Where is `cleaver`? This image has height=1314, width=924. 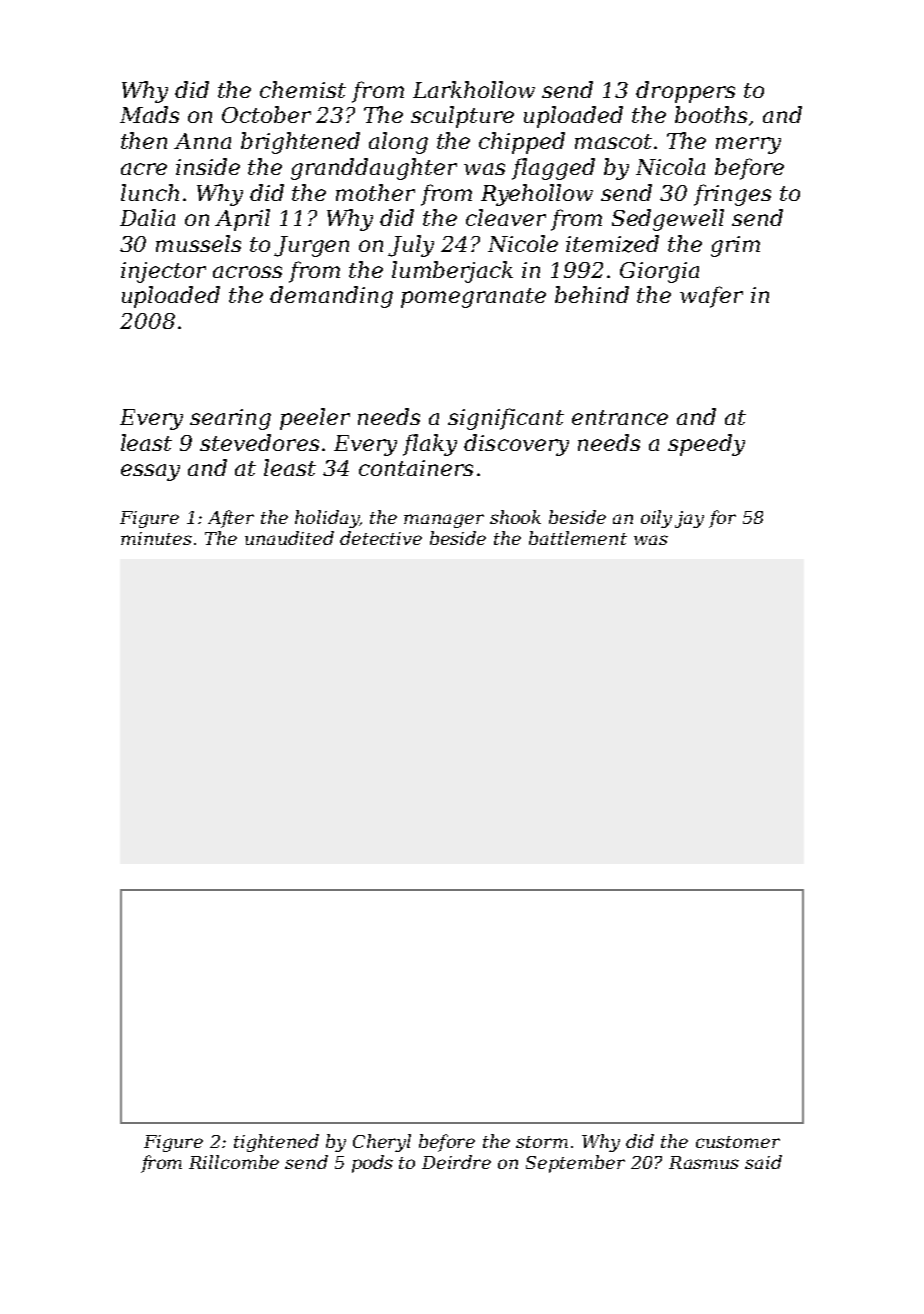
cleaver is located at coordinates (506, 217).
